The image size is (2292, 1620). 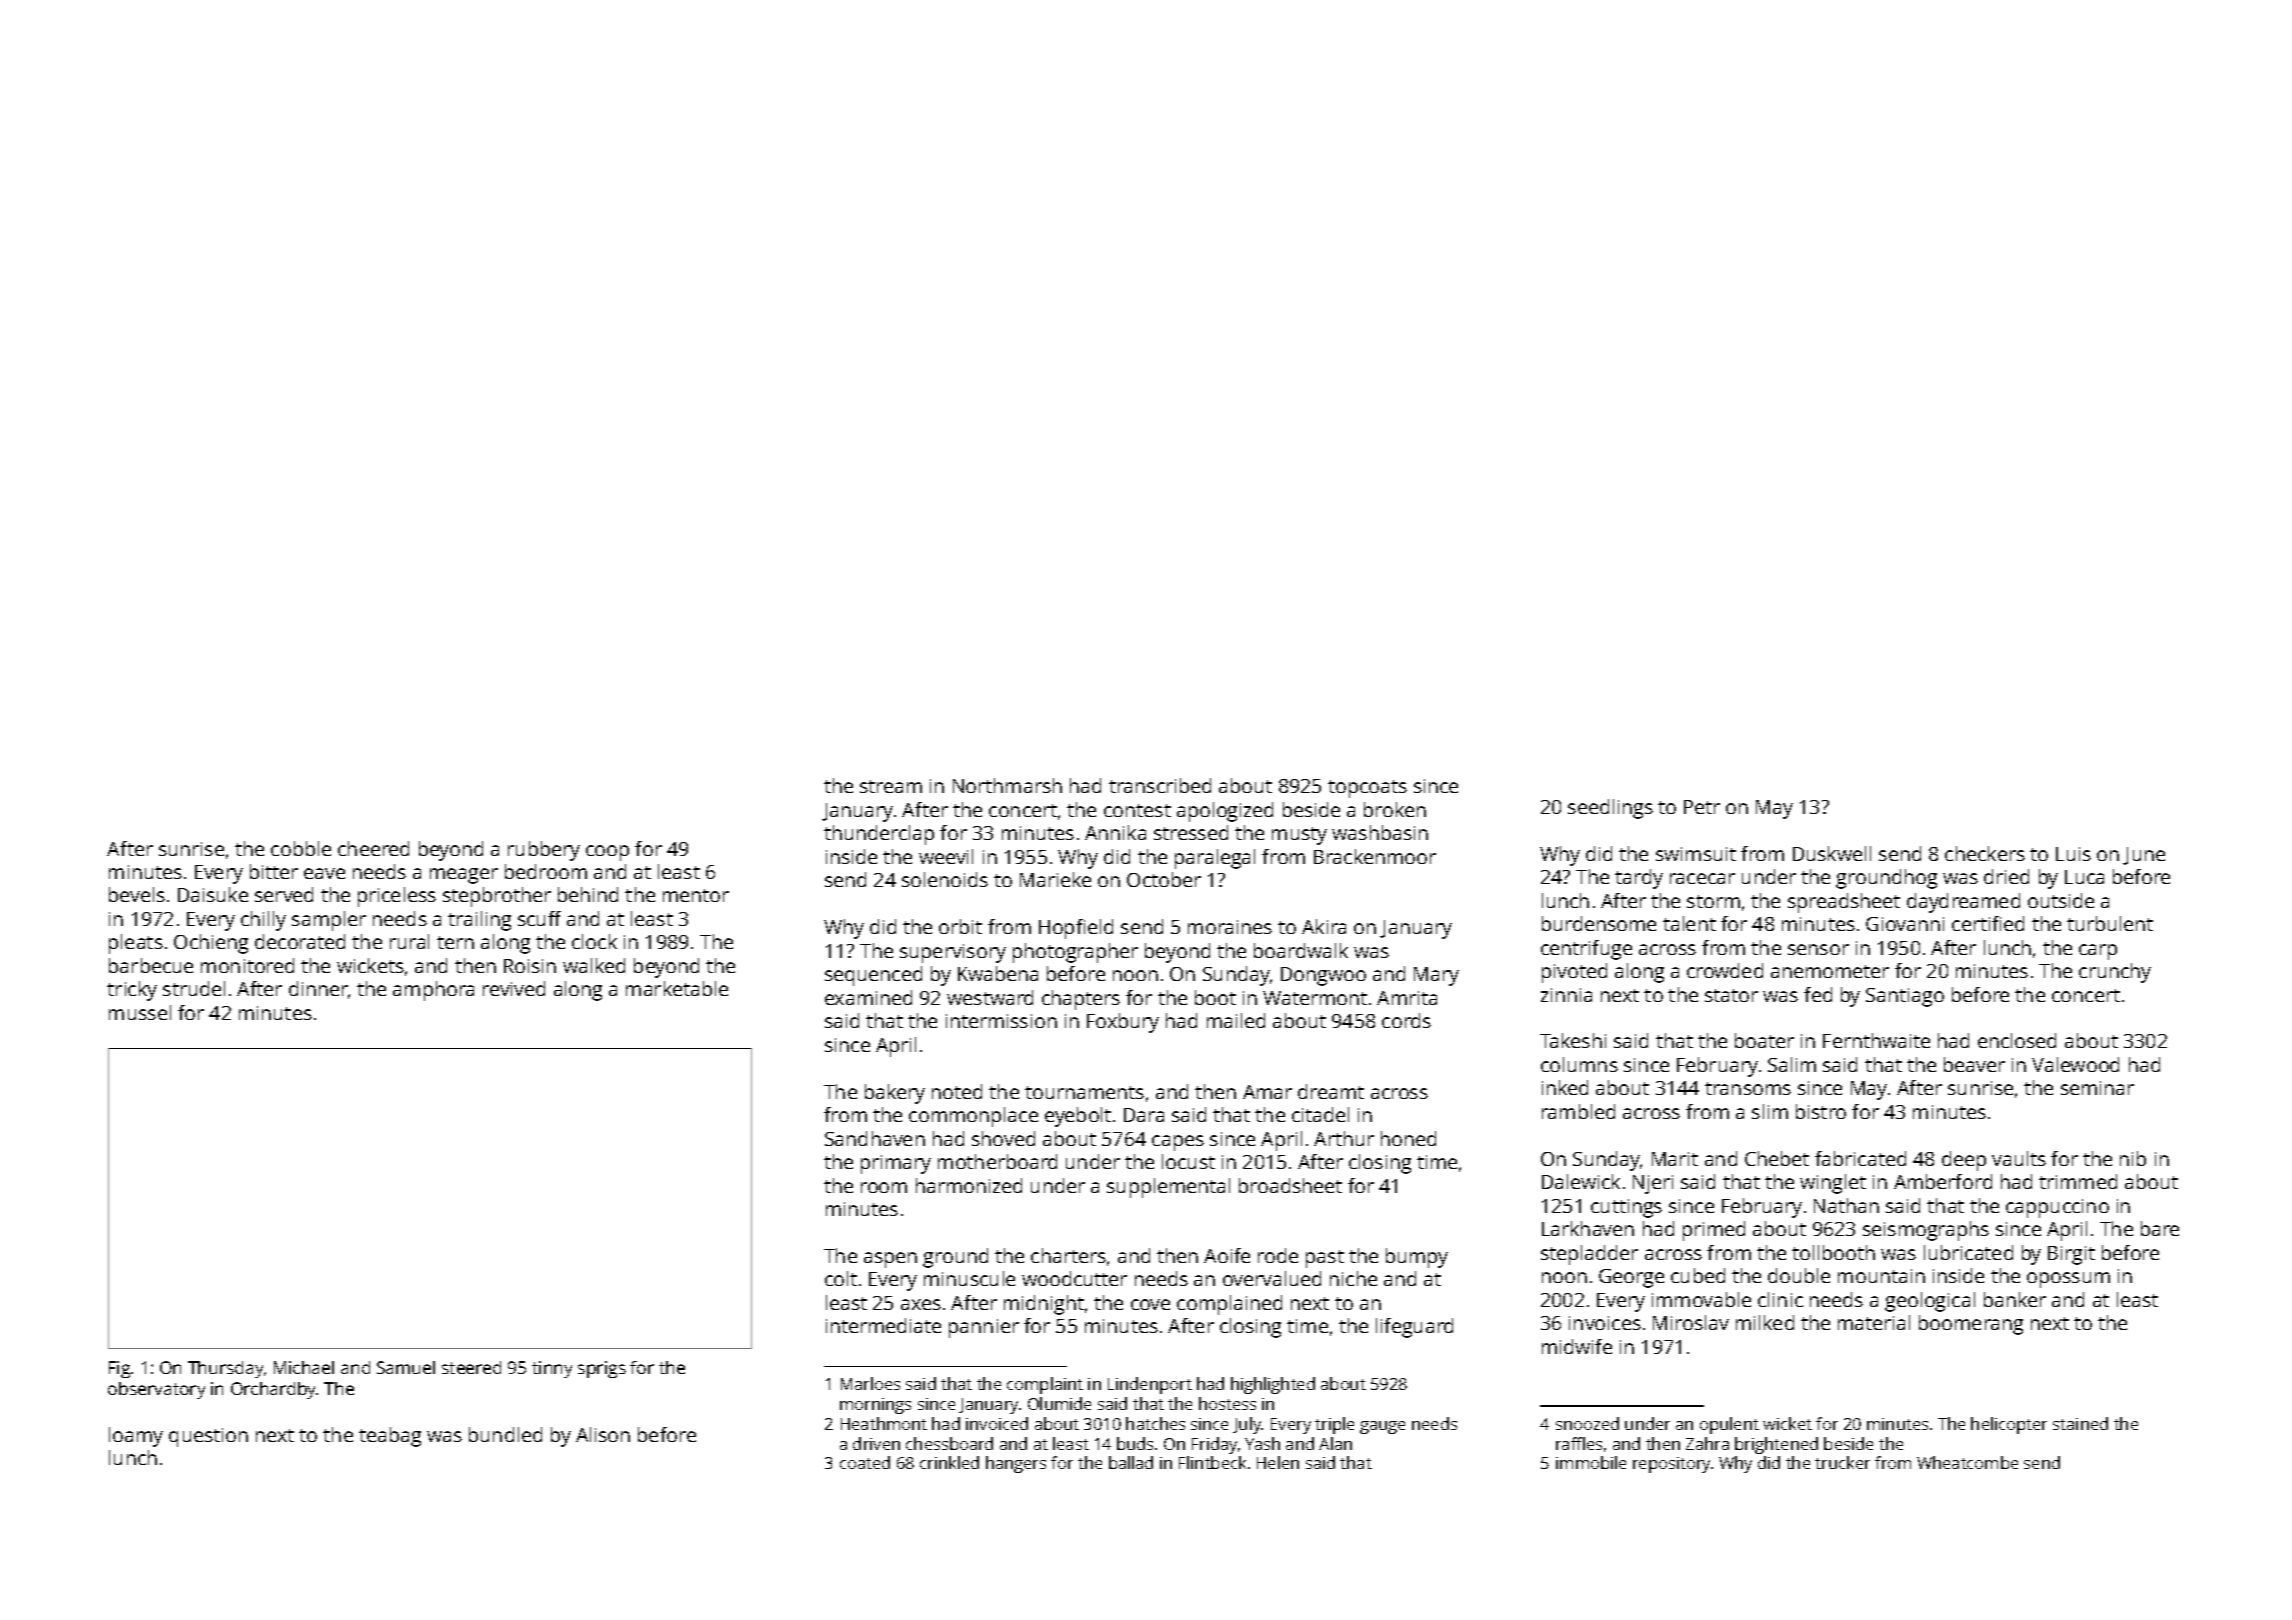 I want to click on aspen, so click(x=890, y=1260).
